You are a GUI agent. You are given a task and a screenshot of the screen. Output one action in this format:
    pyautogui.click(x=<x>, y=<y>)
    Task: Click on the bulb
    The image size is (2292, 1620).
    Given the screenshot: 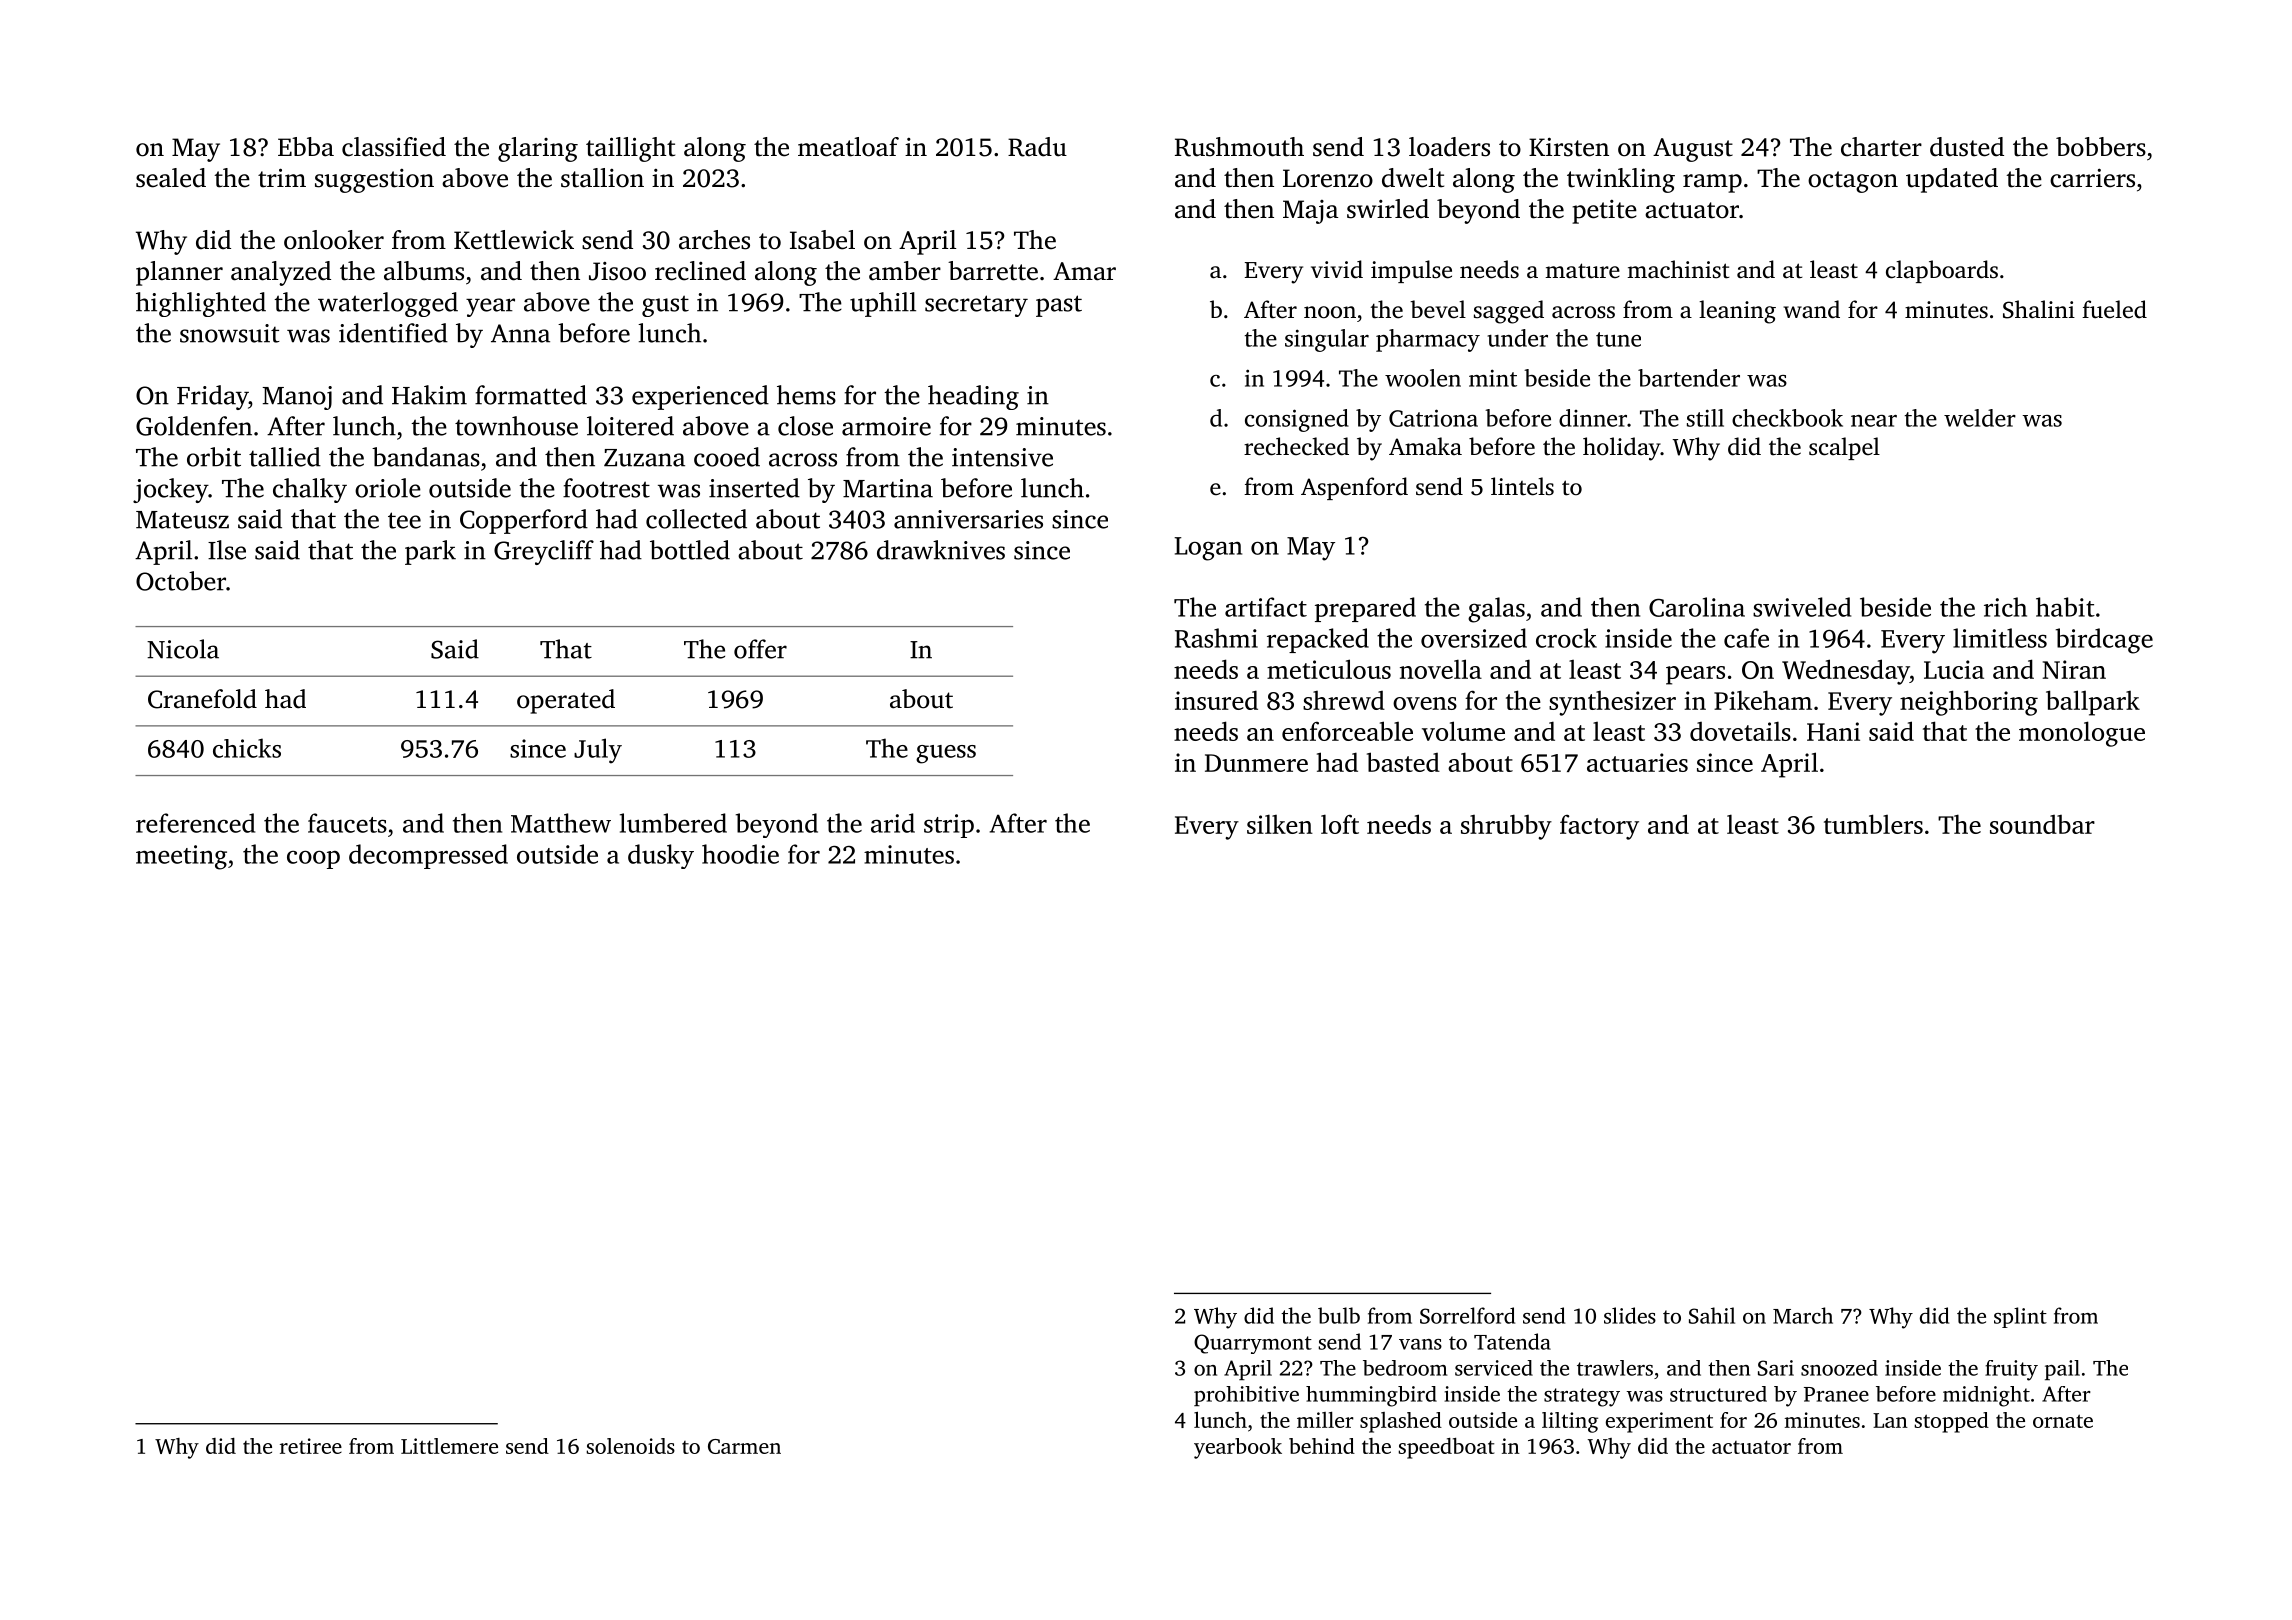 What is the action you would take?
    pyautogui.click(x=1339, y=1315)
